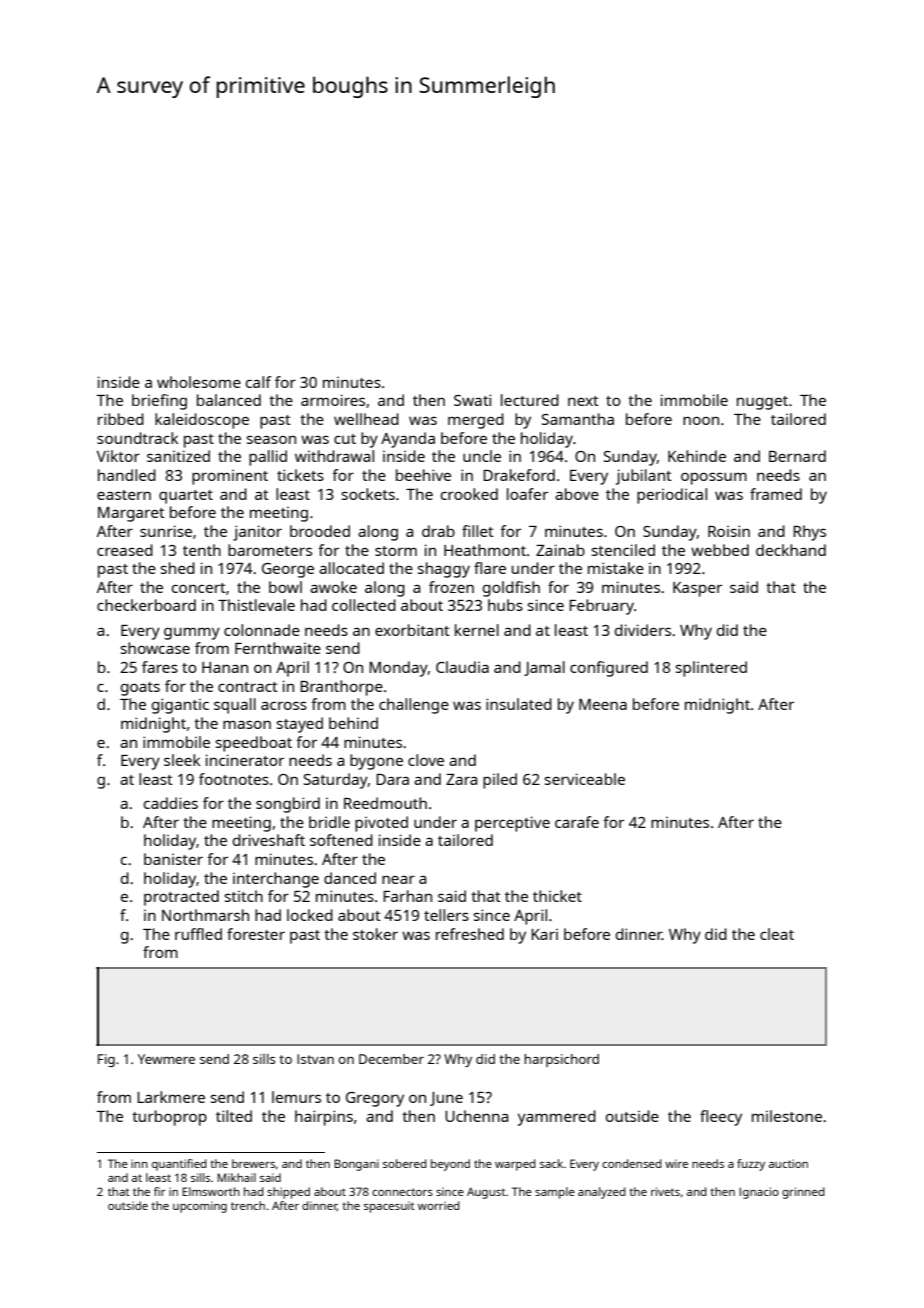 The height and width of the image is (1308, 924). I want to click on serviceable, so click(585, 779).
